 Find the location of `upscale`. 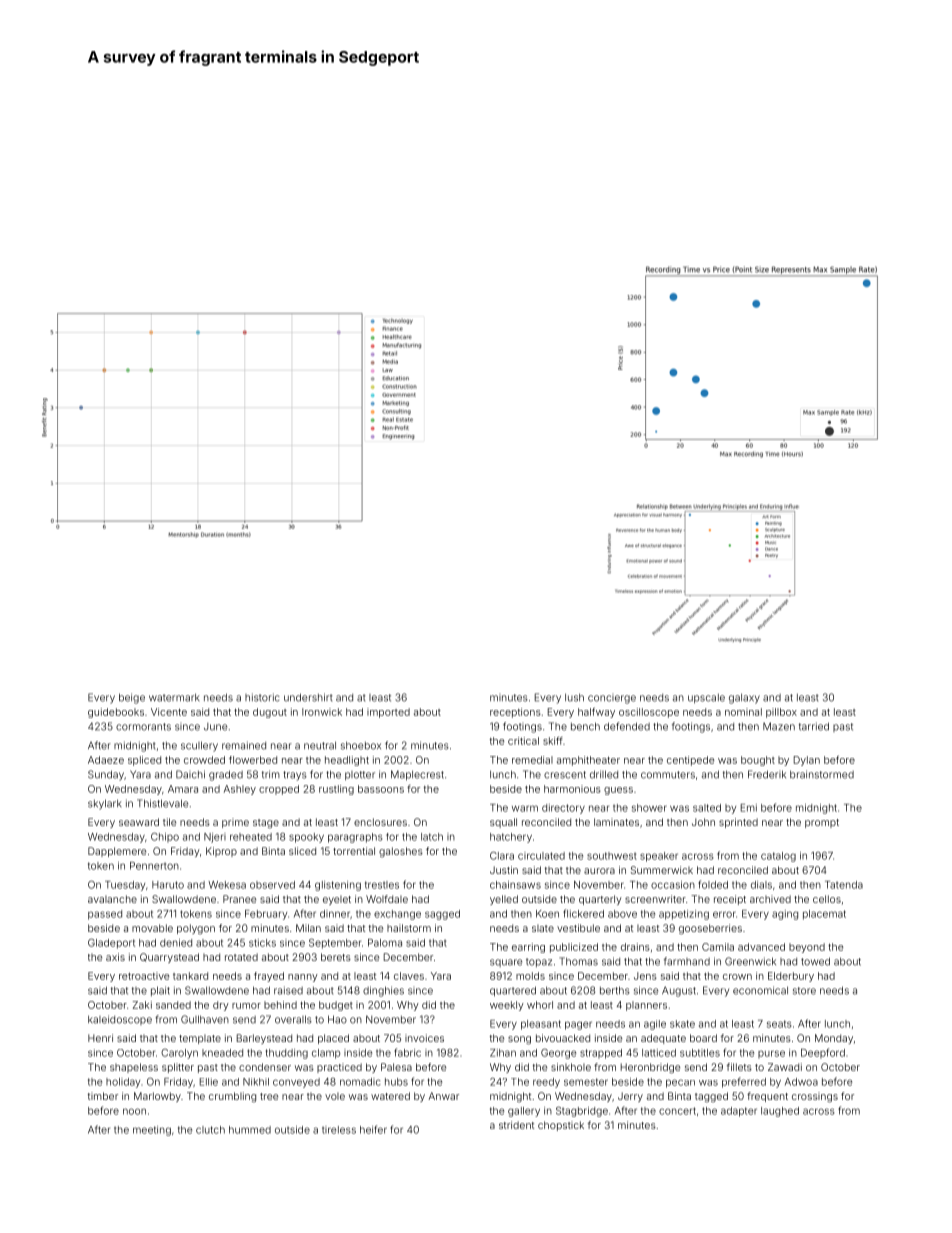

upscale is located at coordinates (706, 698).
